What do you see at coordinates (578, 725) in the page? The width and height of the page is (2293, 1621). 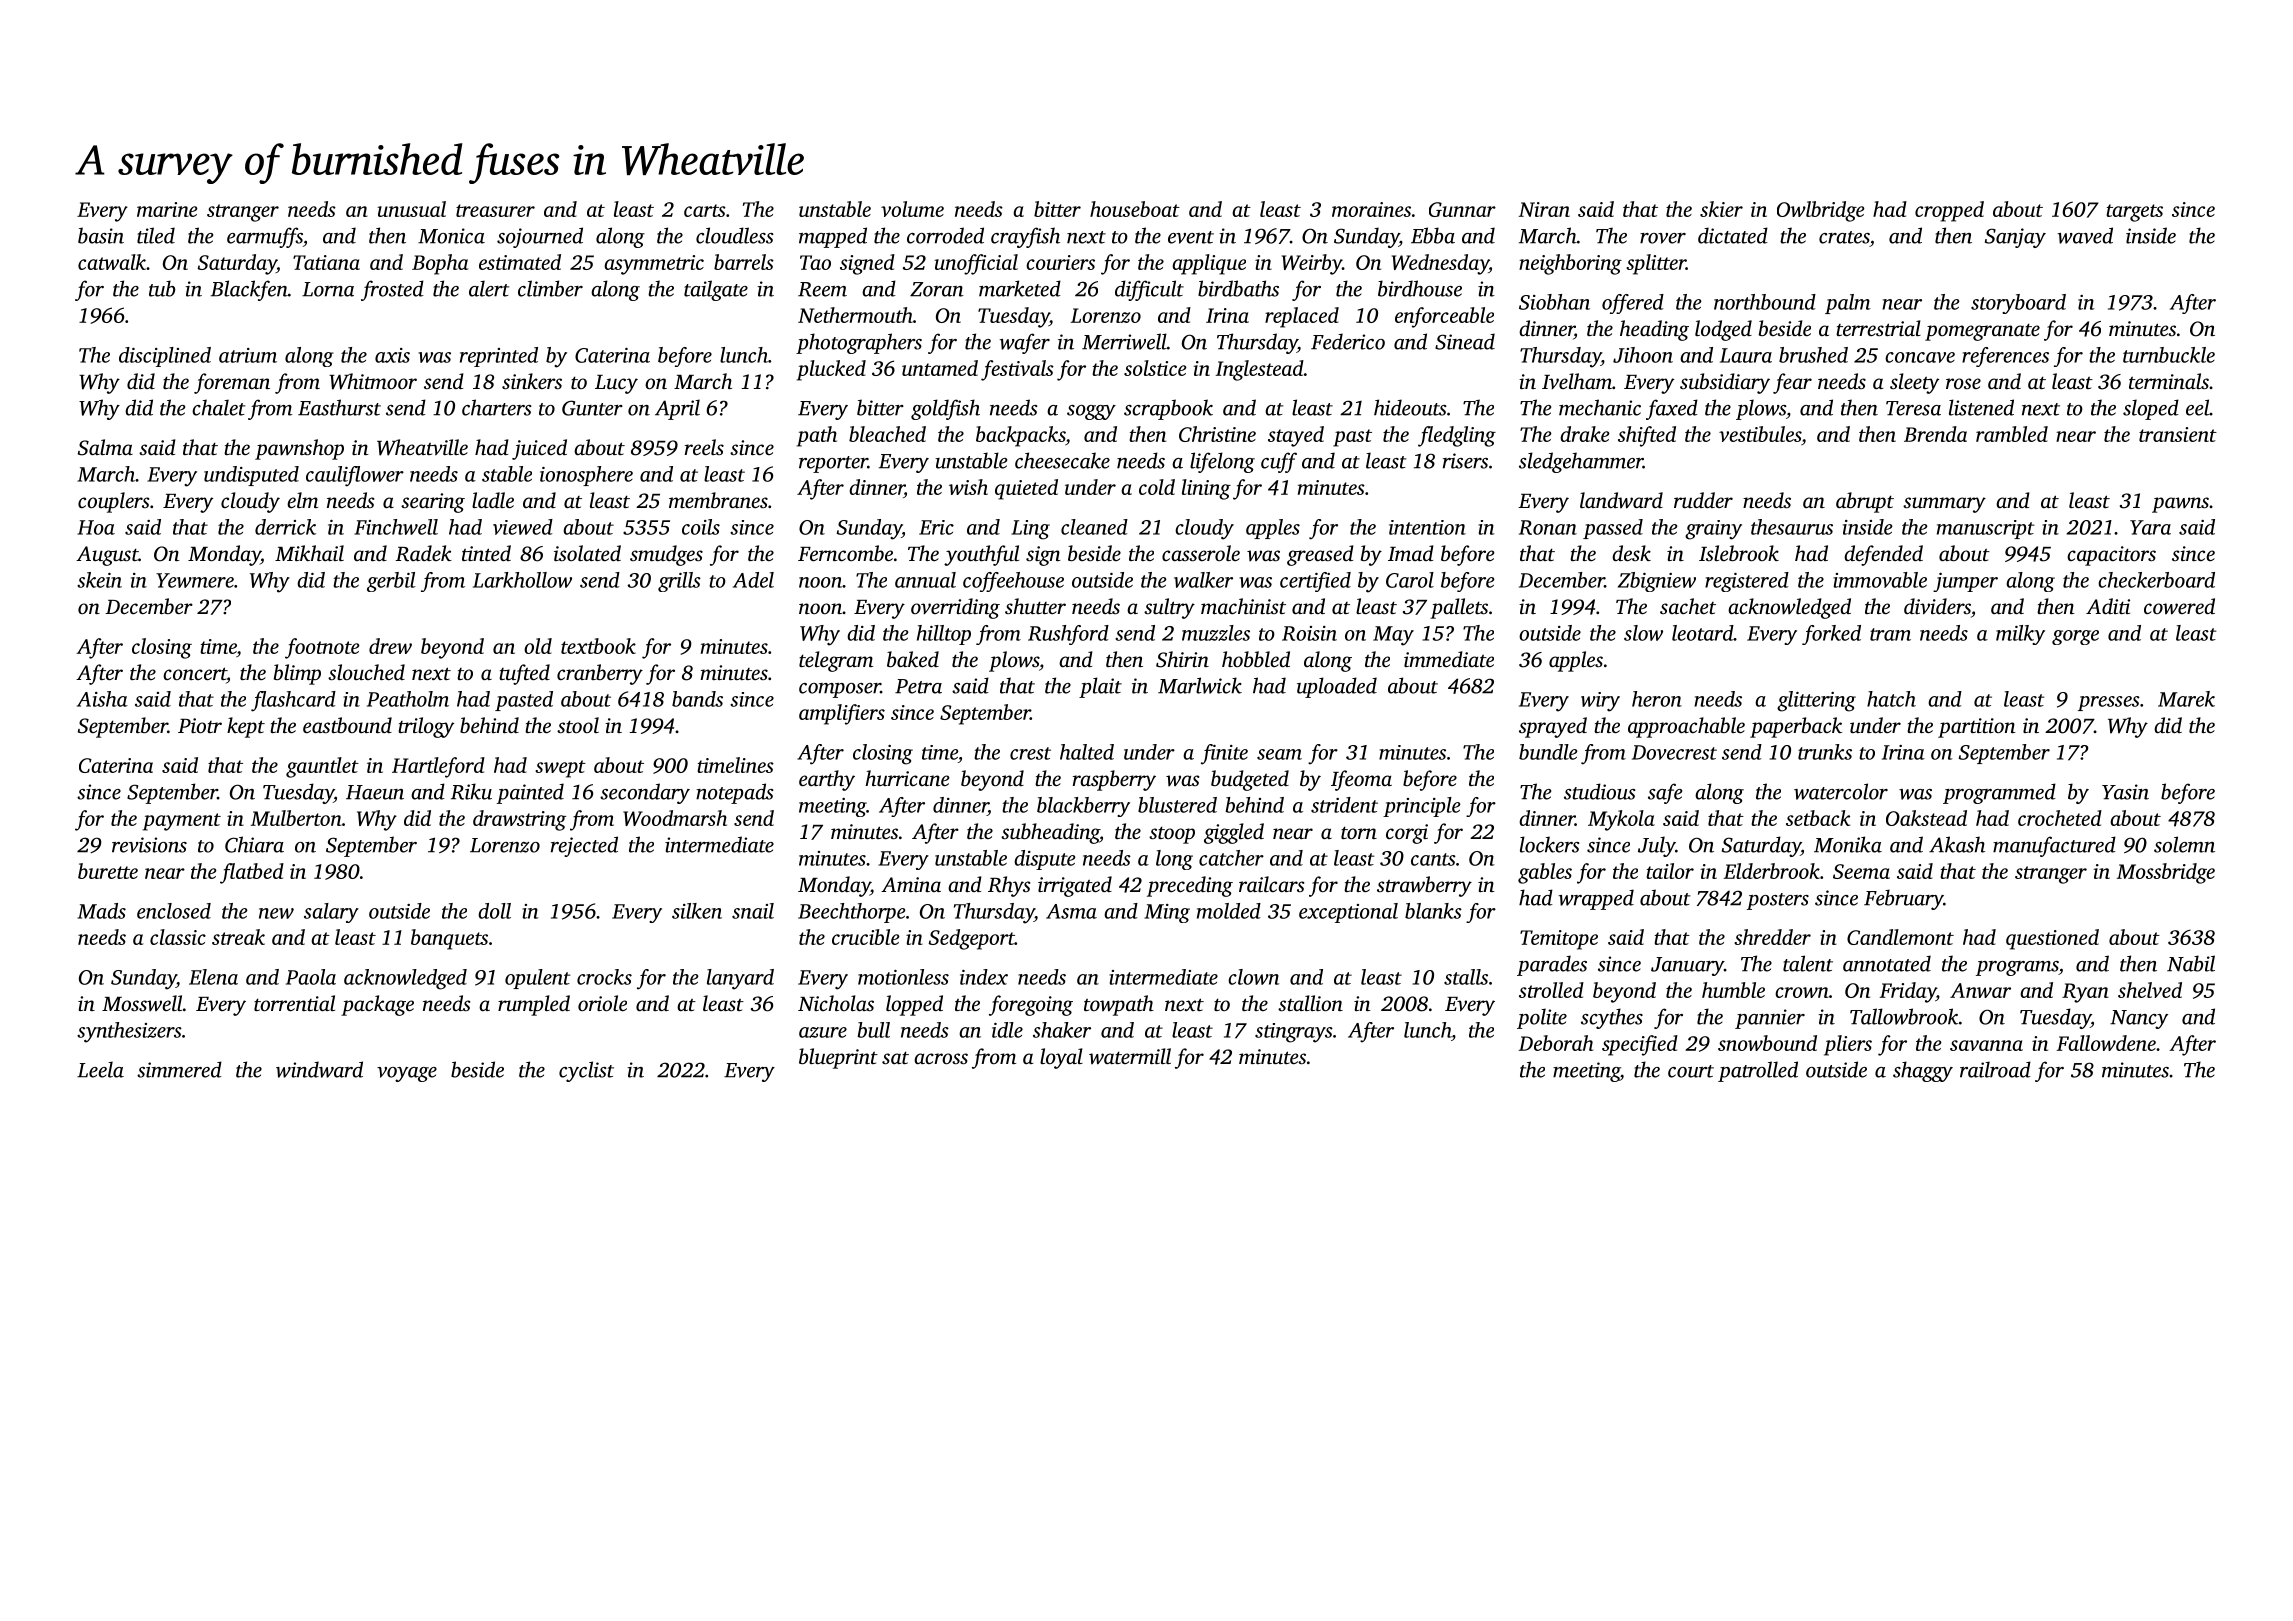 I see `stool` at bounding box center [578, 725].
